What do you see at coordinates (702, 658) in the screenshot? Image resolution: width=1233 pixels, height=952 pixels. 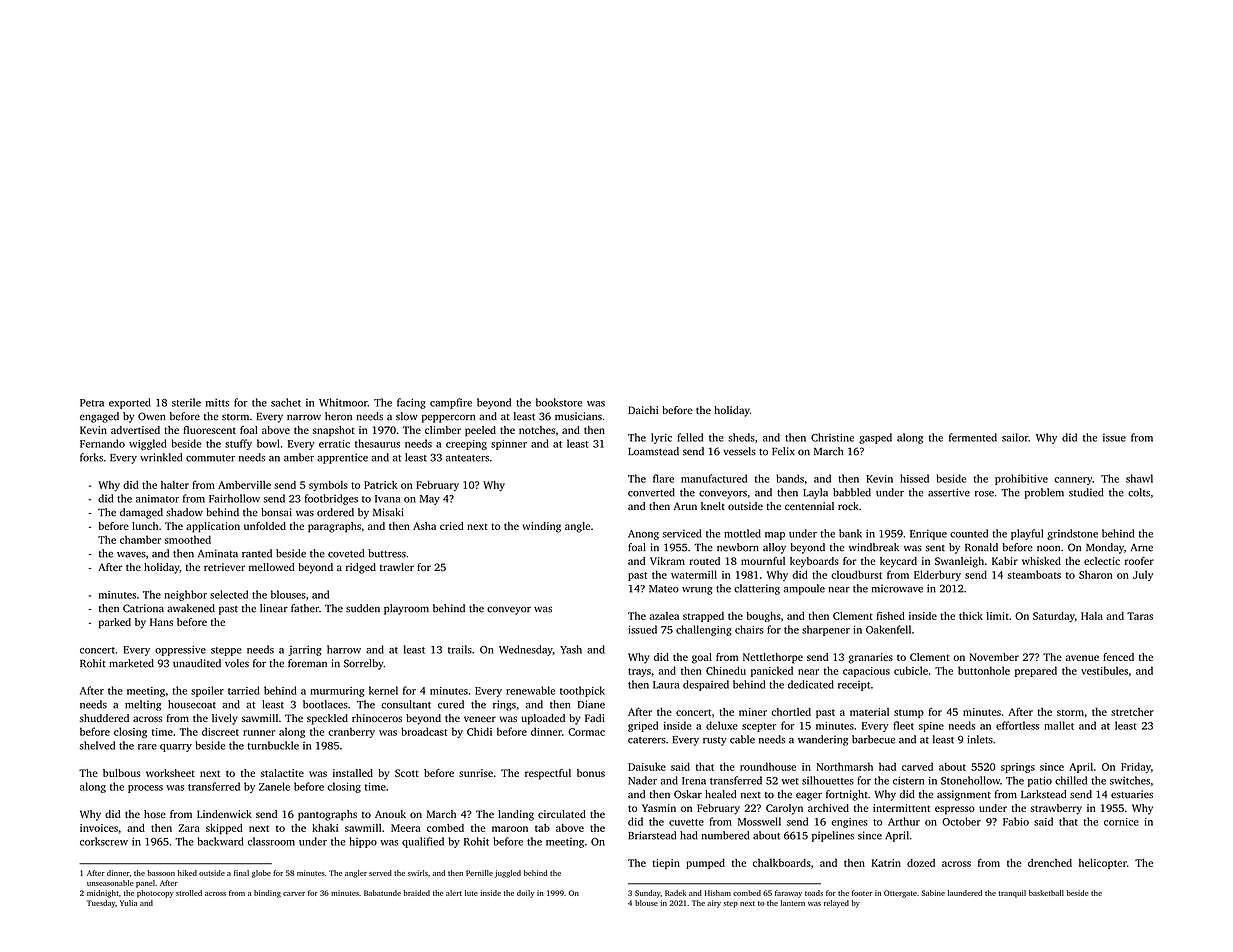 I see `goal` at bounding box center [702, 658].
